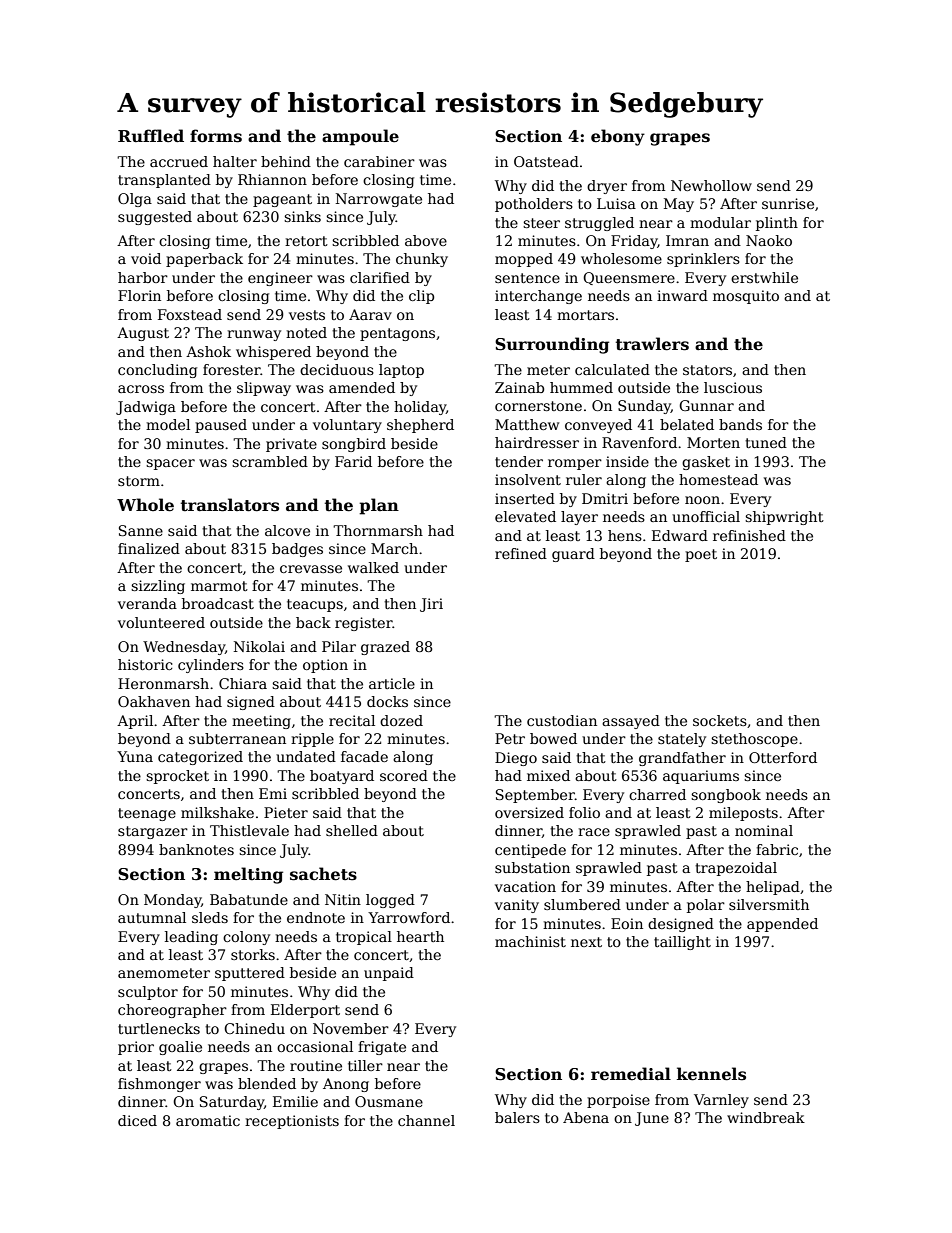 The image size is (952, 1233). Describe the element at coordinates (682, 295) in the screenshot. I see `inward` at that location.
